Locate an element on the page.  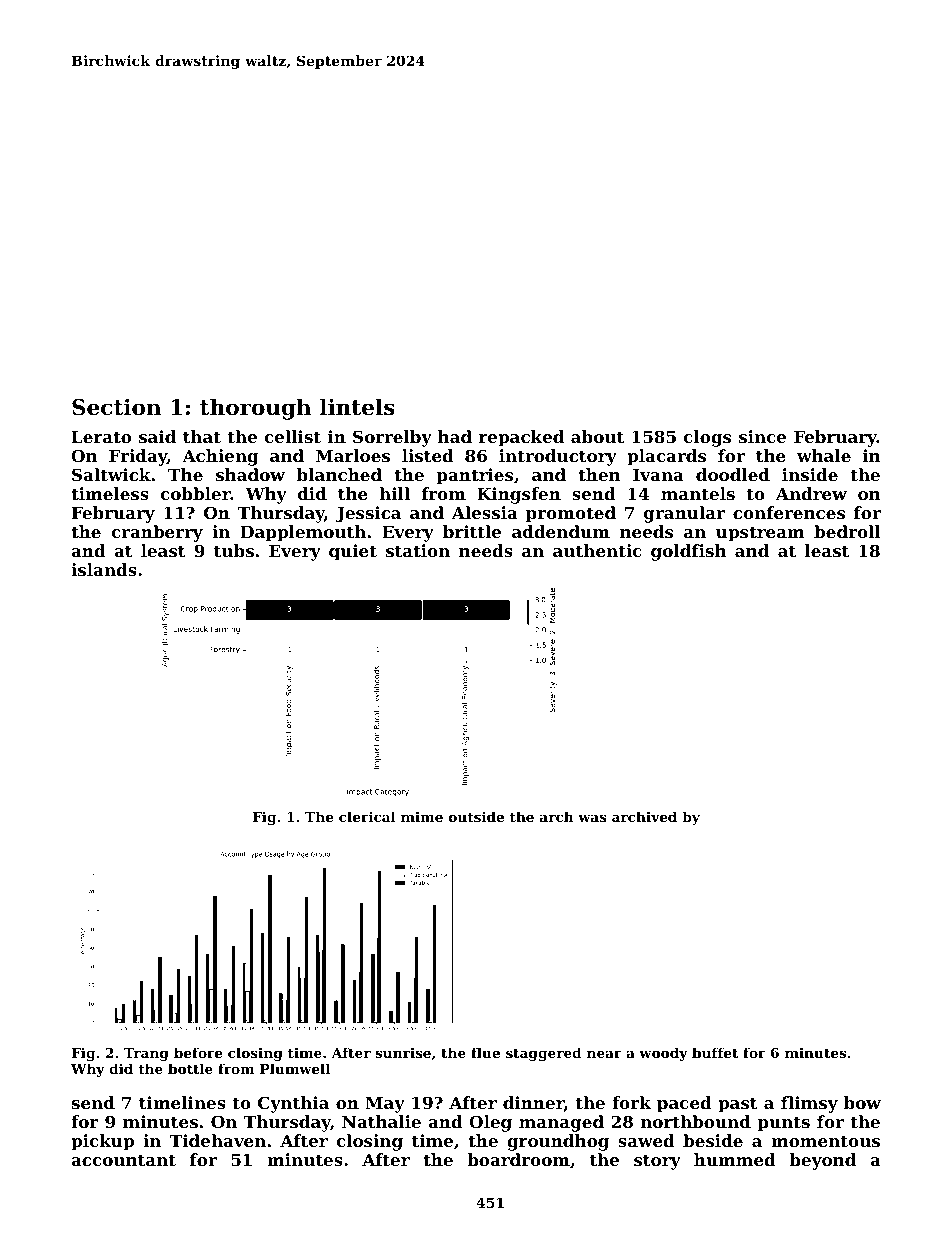
goldfish is located at coordinates (689, 552).
